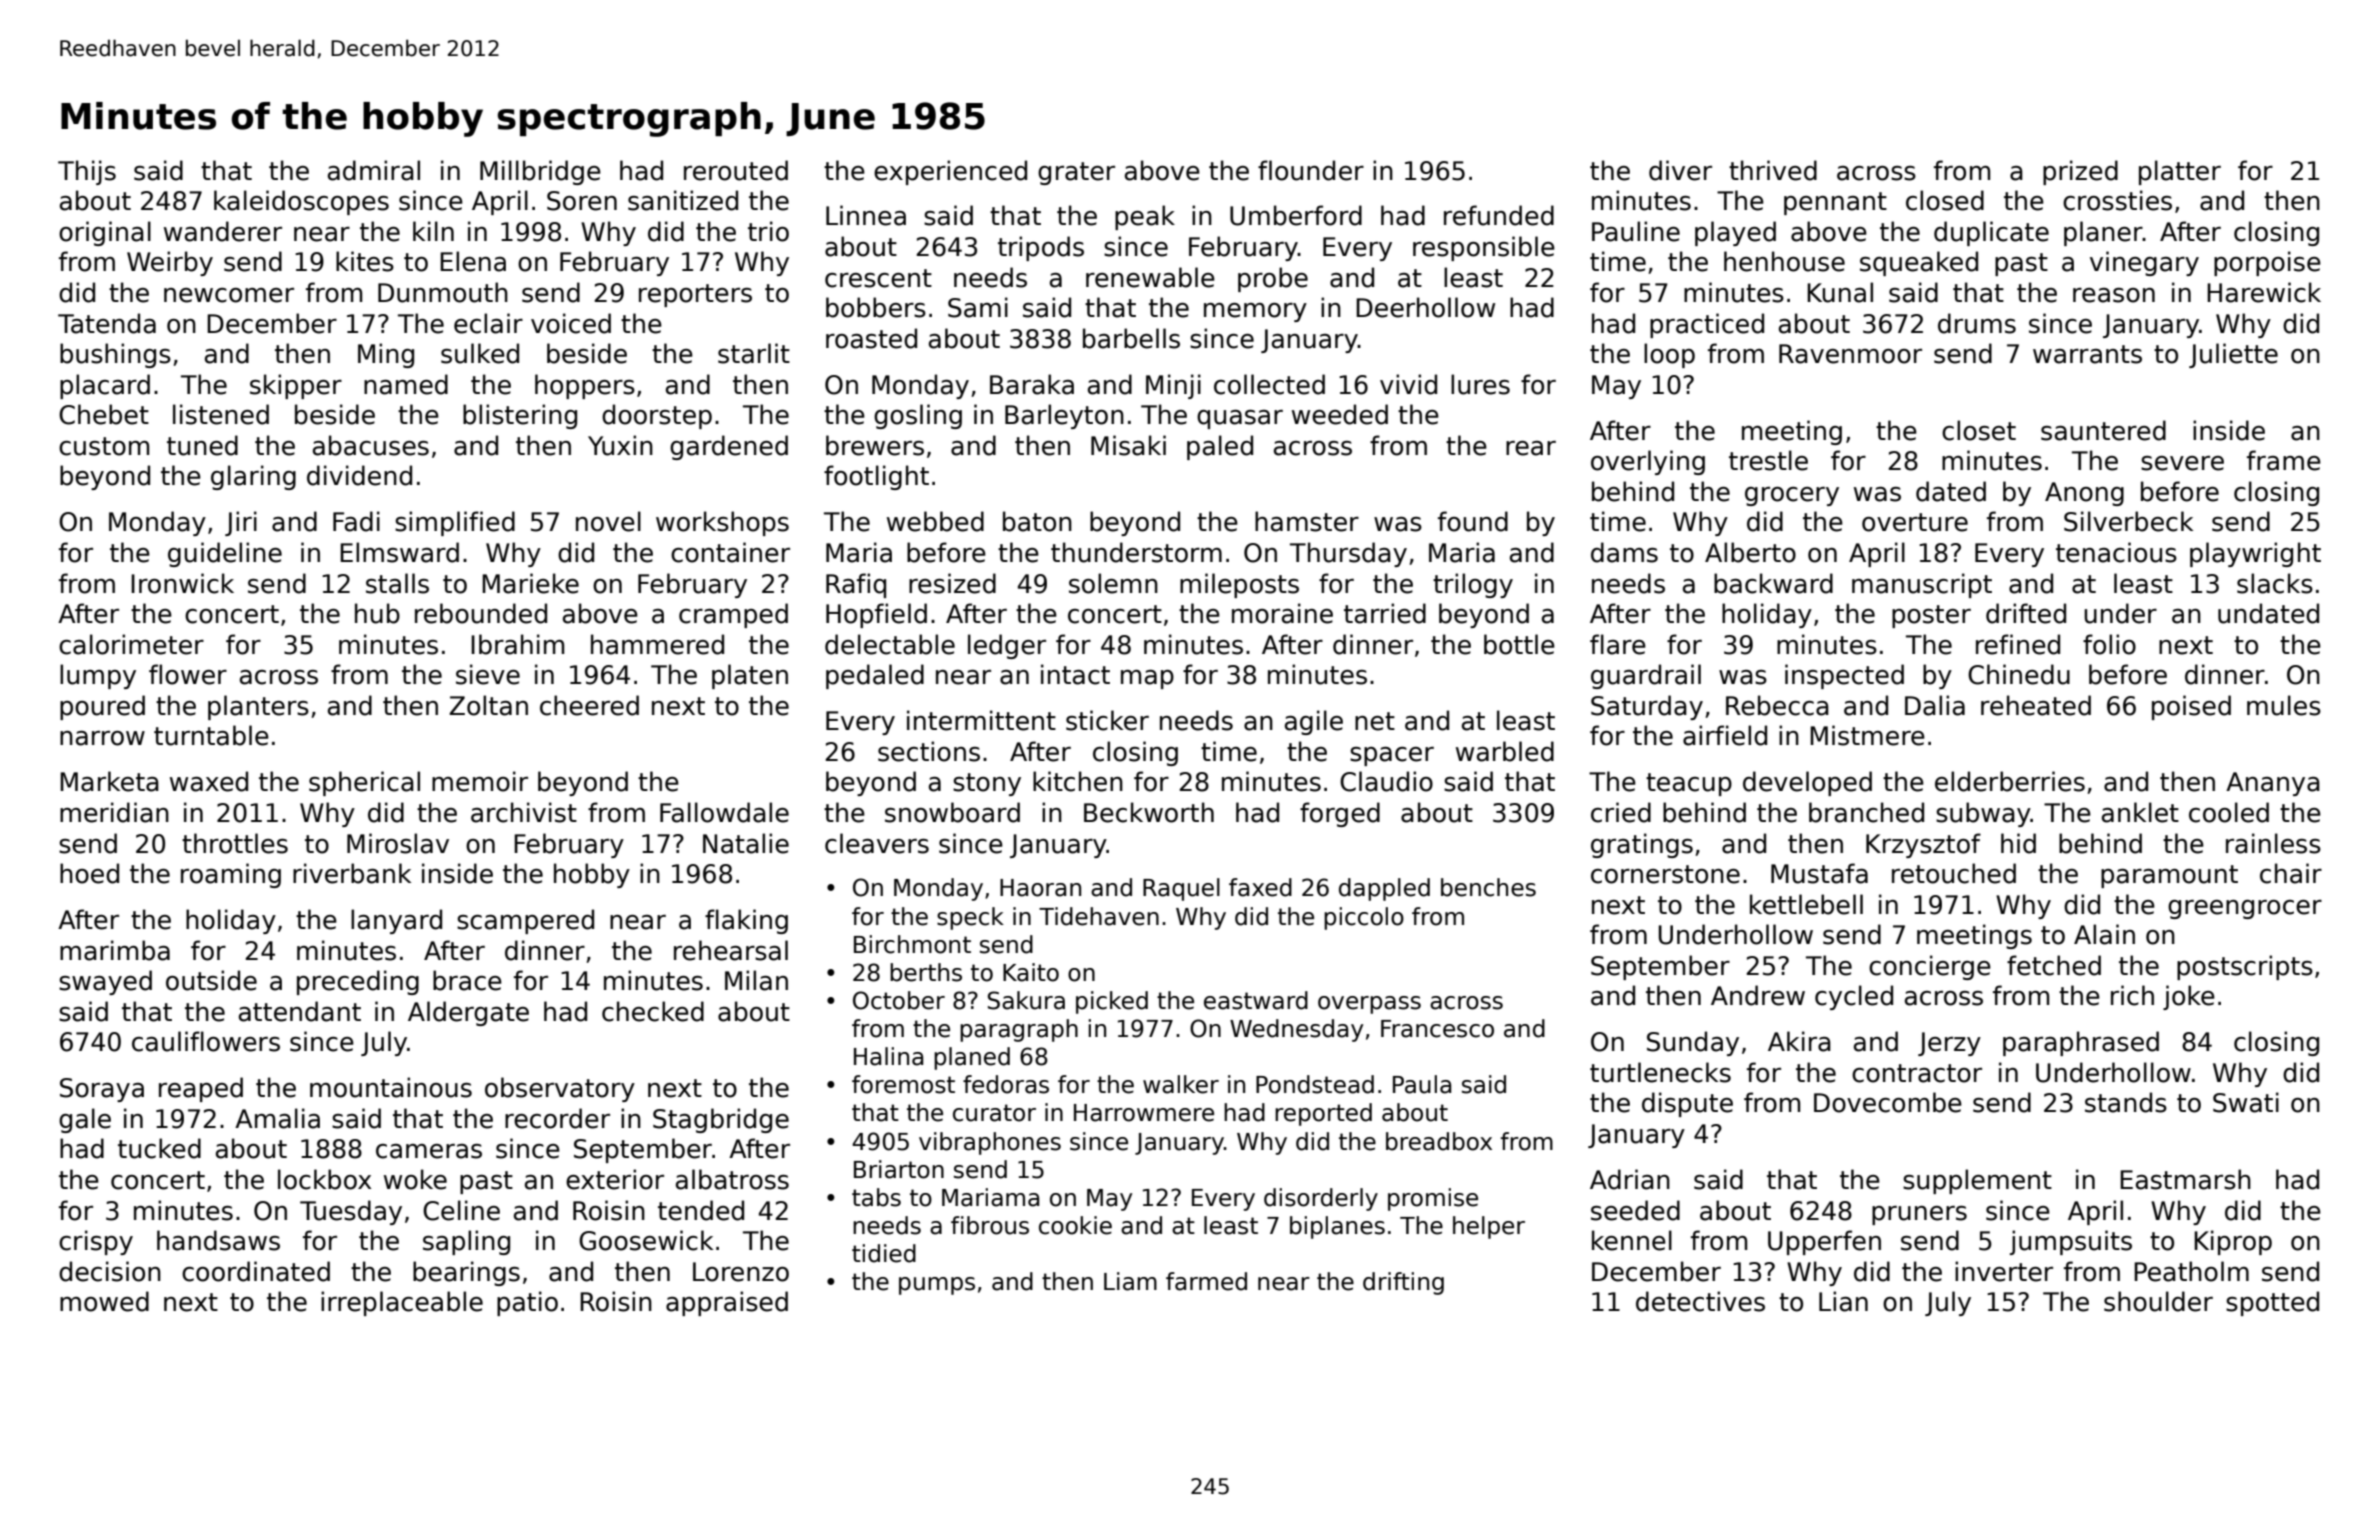 This screenshot has width=2380, height=1540. Describe the element at coordinates (2272, 1303) in the screenshot. I see `spotted` at that location.
